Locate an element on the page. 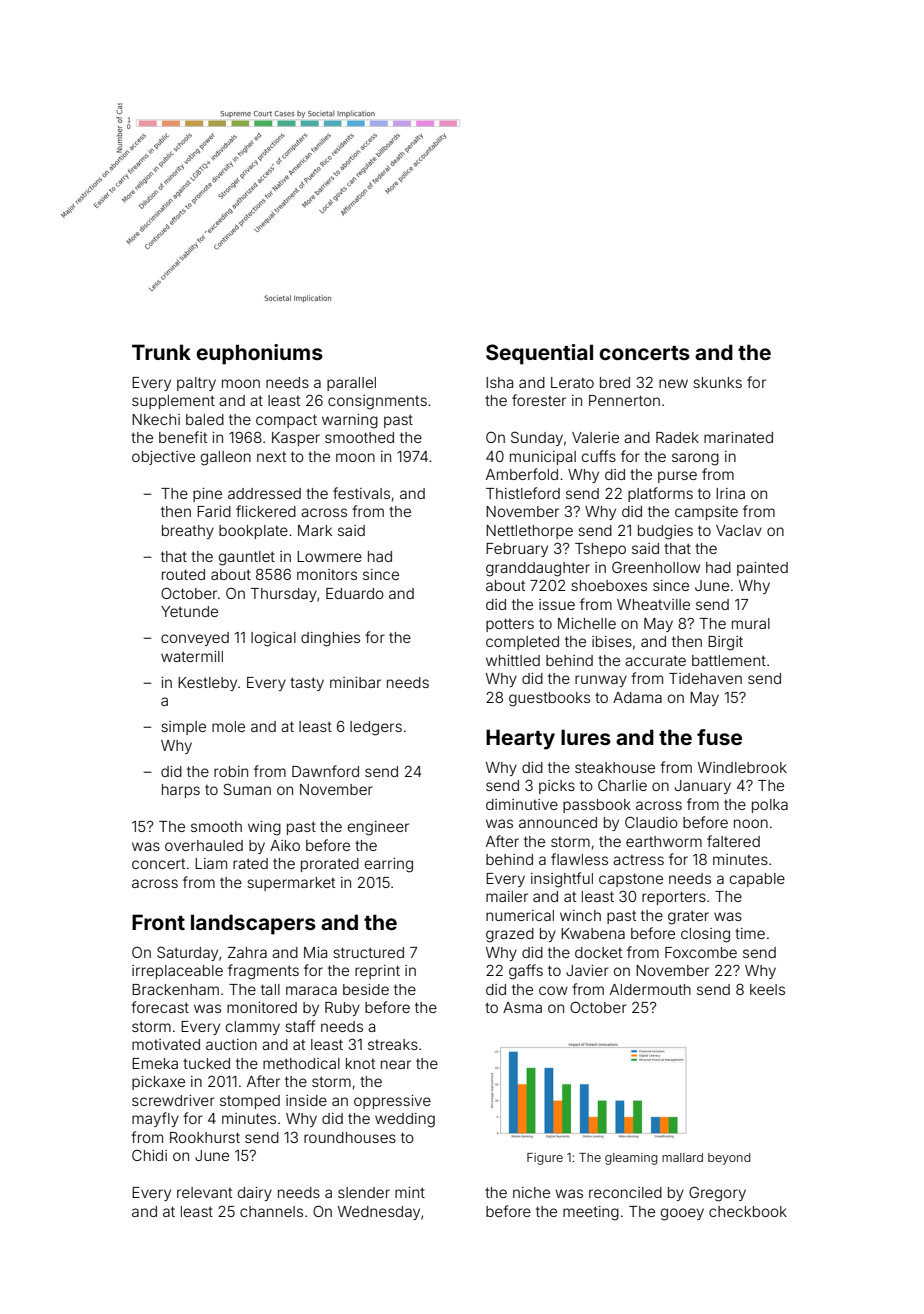 This page has width=924, height=1314. parallel is located at coordinates (351, 384).
